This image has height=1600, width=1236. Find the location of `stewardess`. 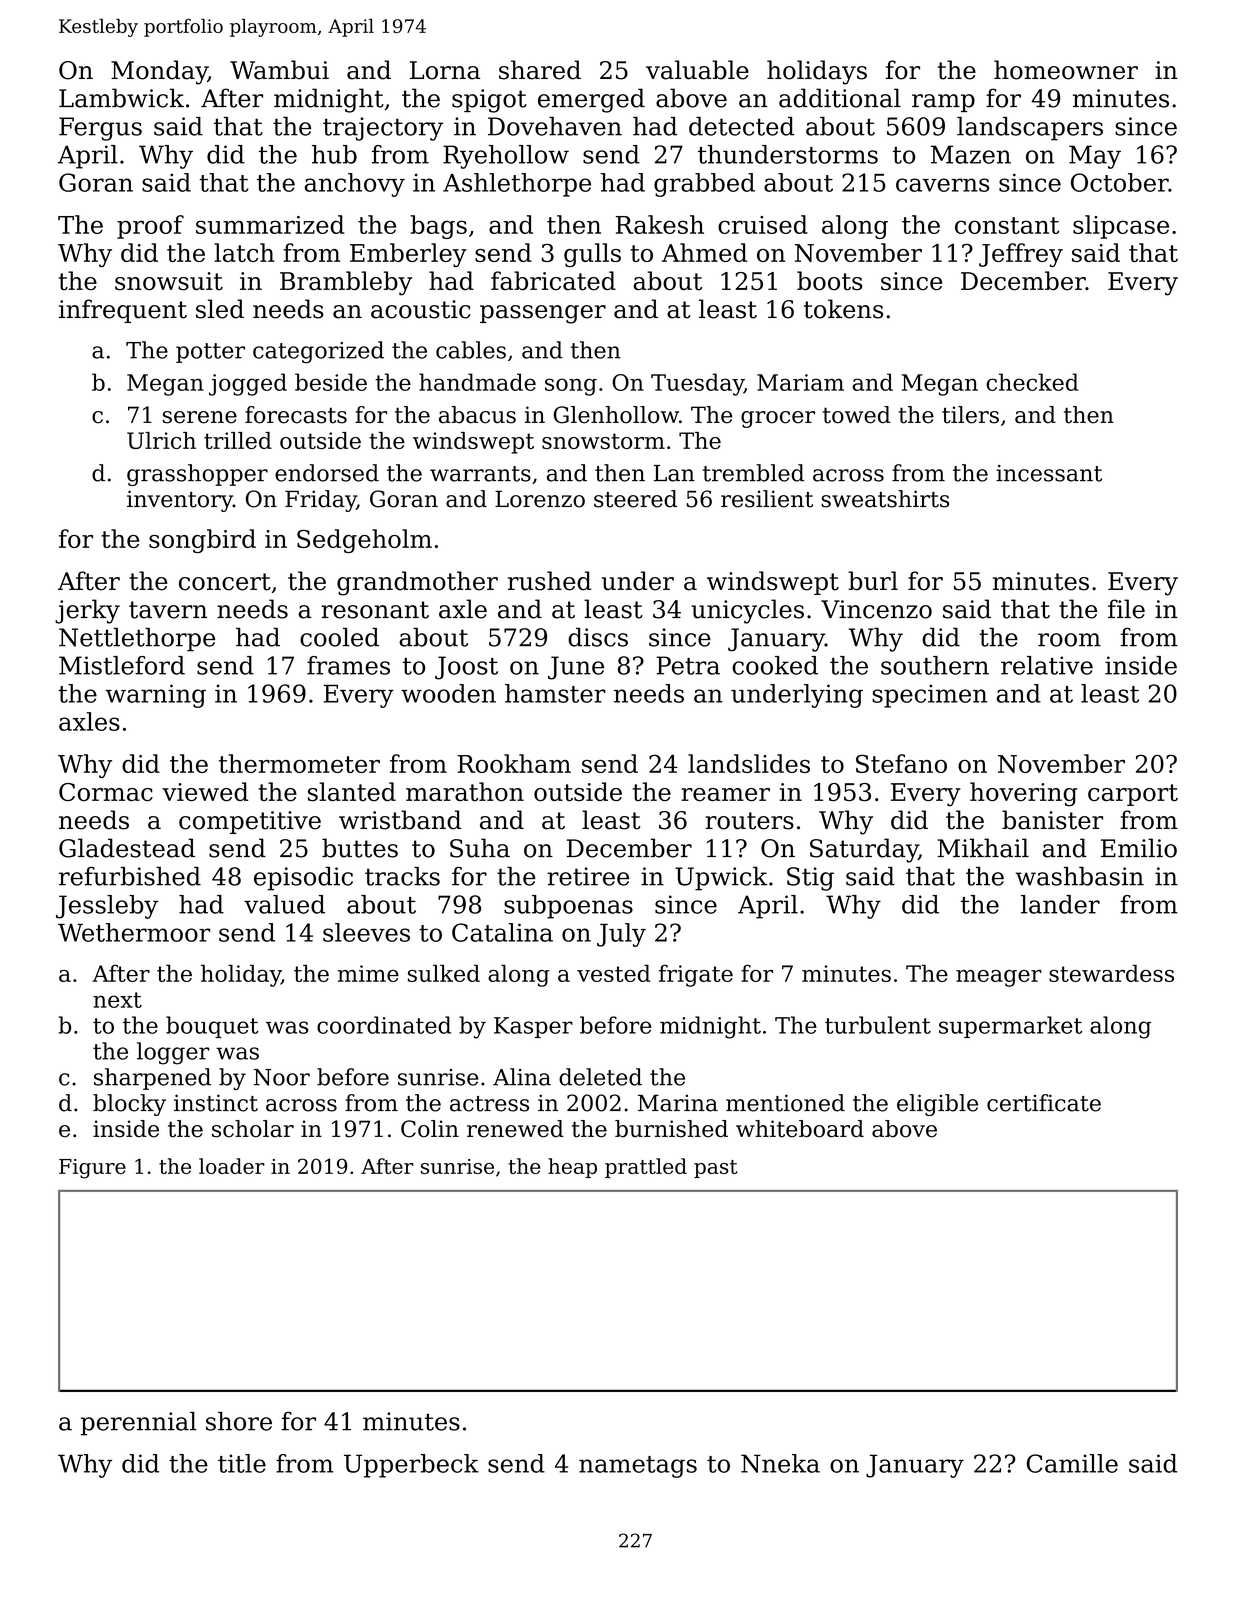

stewardess is located at coordinates (1111, 973).
